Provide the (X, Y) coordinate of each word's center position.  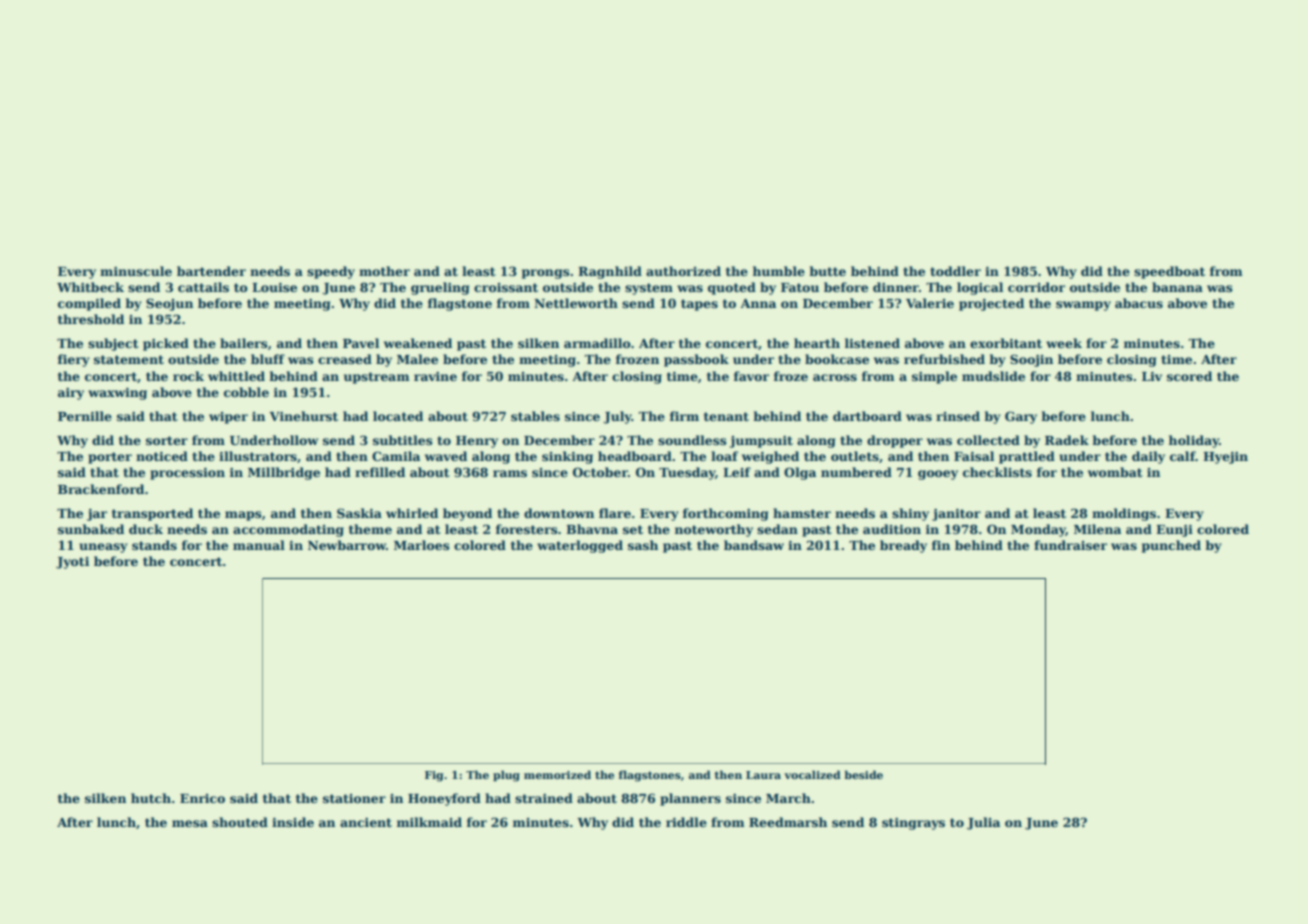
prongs (546, 274)
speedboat (1169, 272)
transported (152, 514)
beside (863, 774)
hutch (151, 798)
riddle (686, 822)
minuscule (136, 271)
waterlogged (580, 546)
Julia (983, 823)
